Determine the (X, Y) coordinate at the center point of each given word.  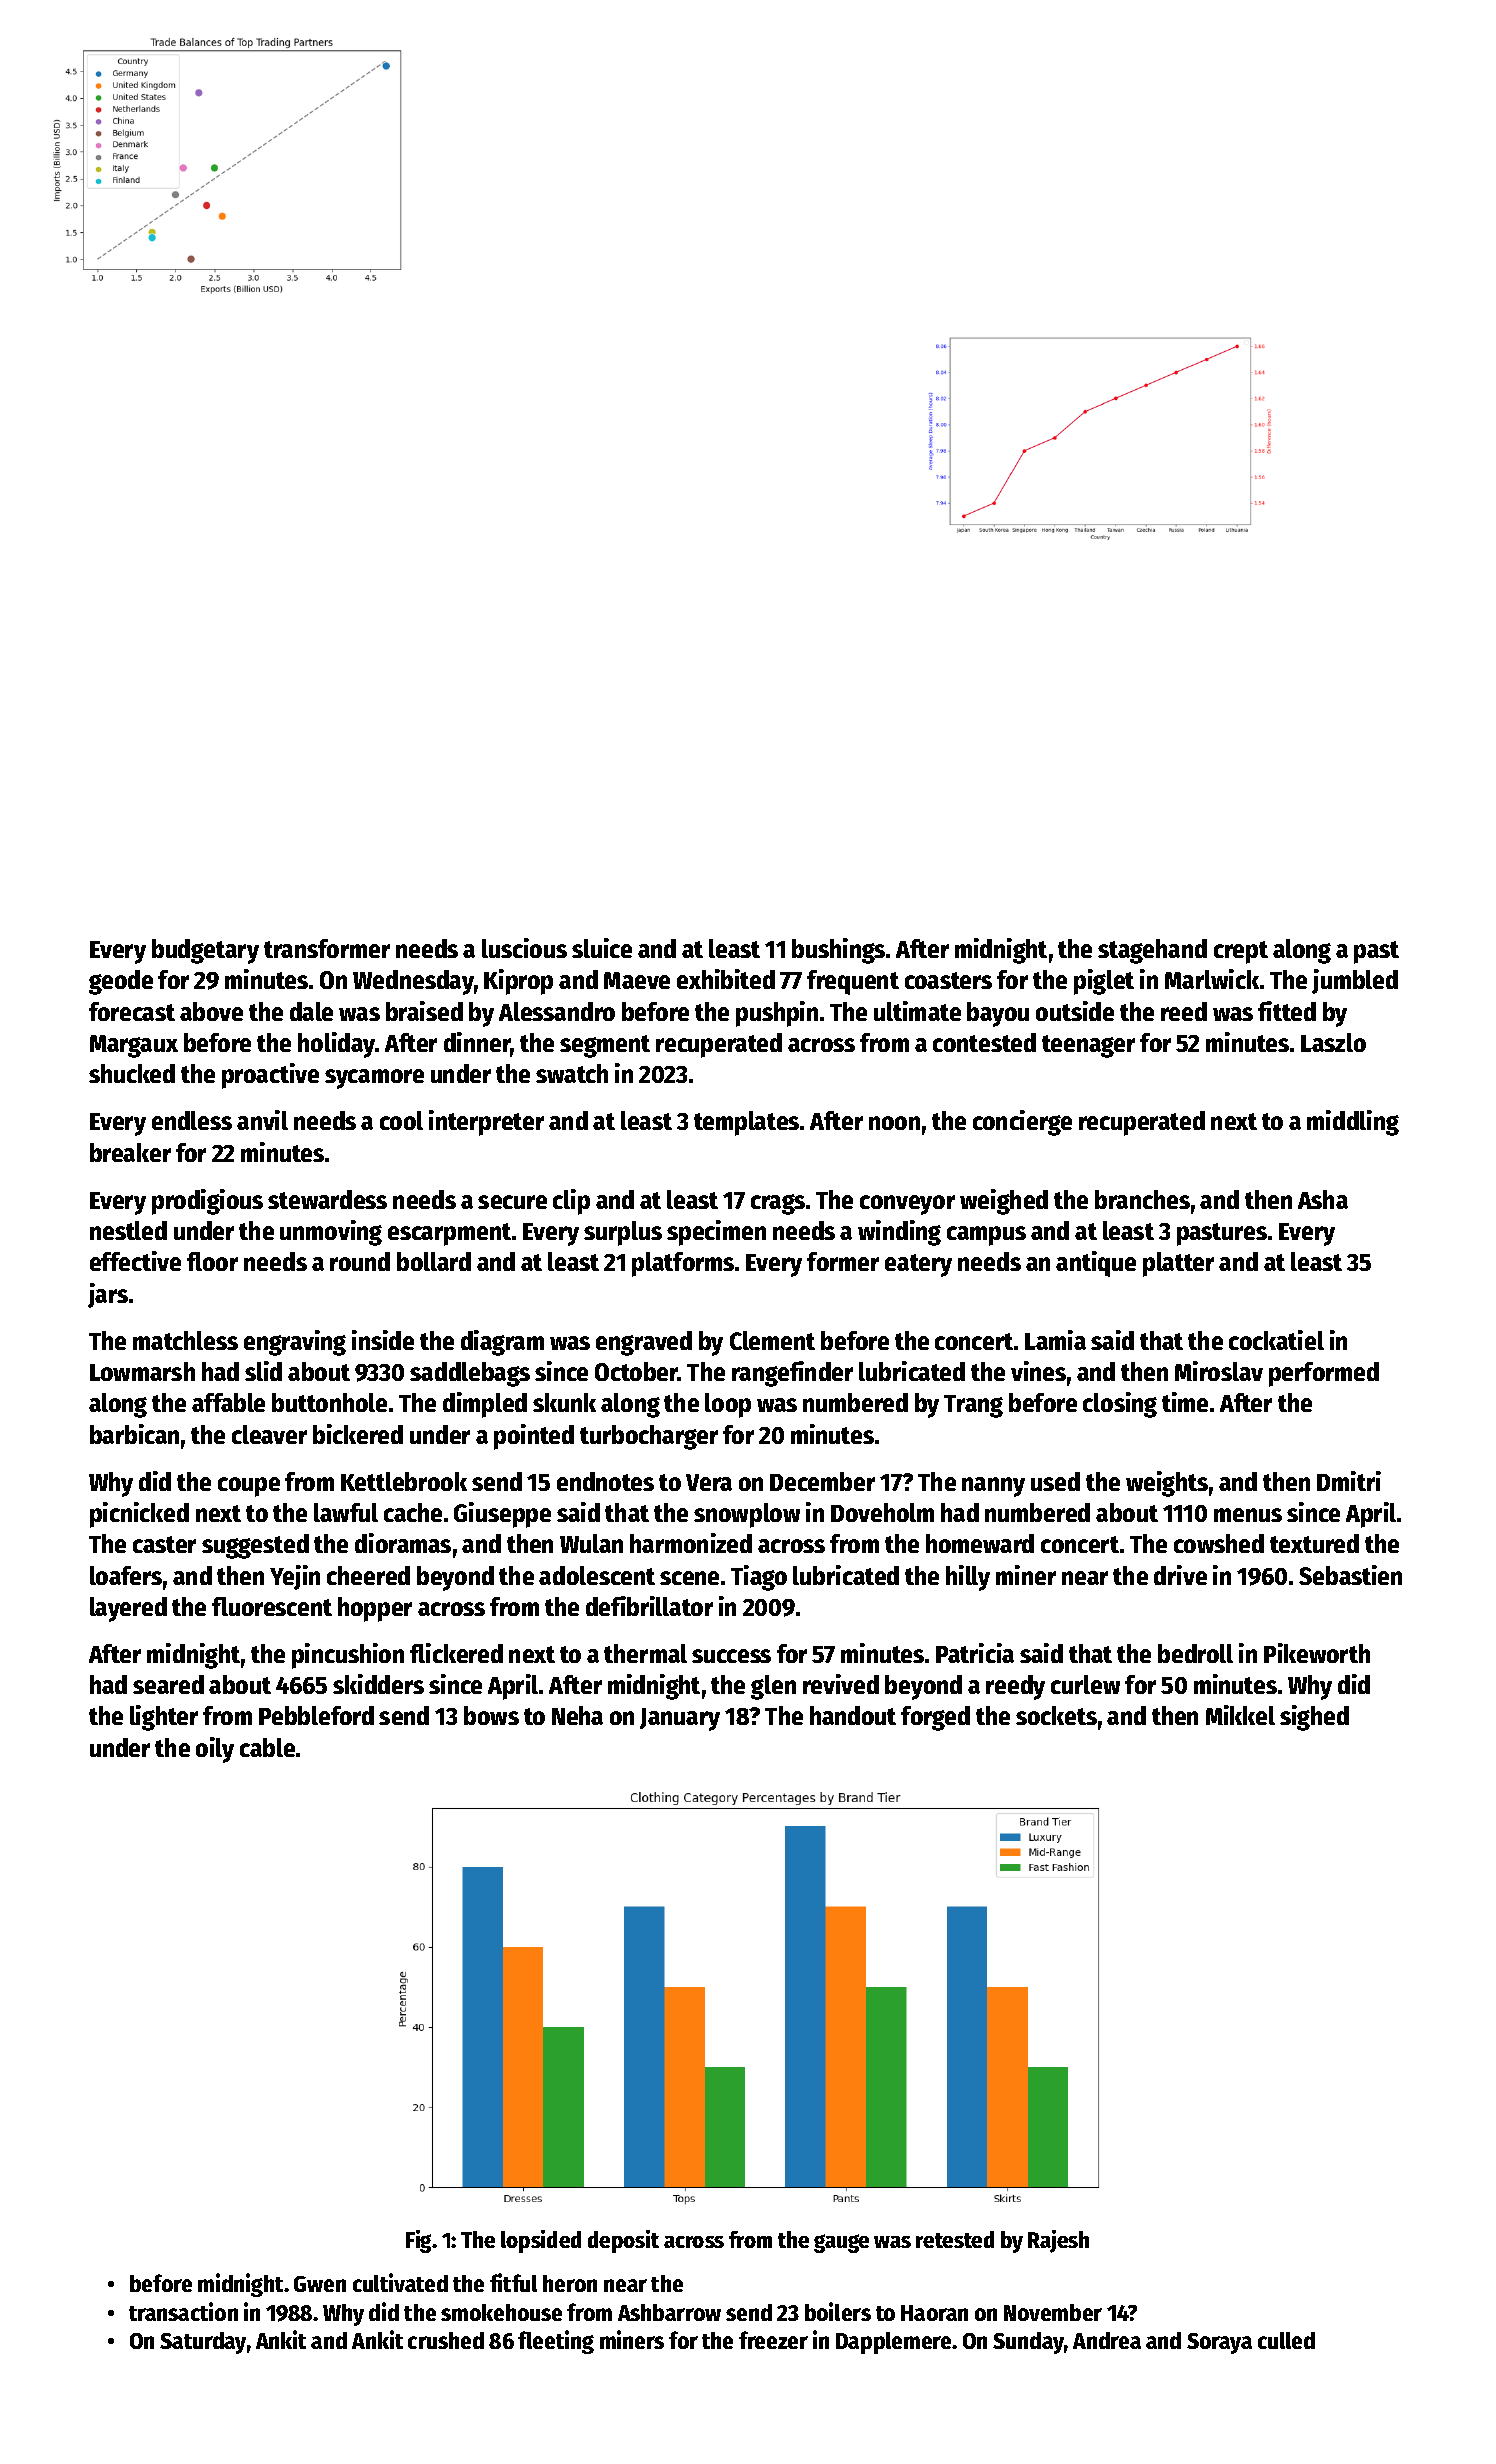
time (1185, 1402)
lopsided (541, 2241)
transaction (183, 2311)
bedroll (1195, 1653)
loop (728, 1405)
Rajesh (1058, 2241)
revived (841, 1684)
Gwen (320, 2284)
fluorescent (272, 1606)
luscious (524, 948)
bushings (838, 951)
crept (1241, 952)
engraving (295, 1343)
